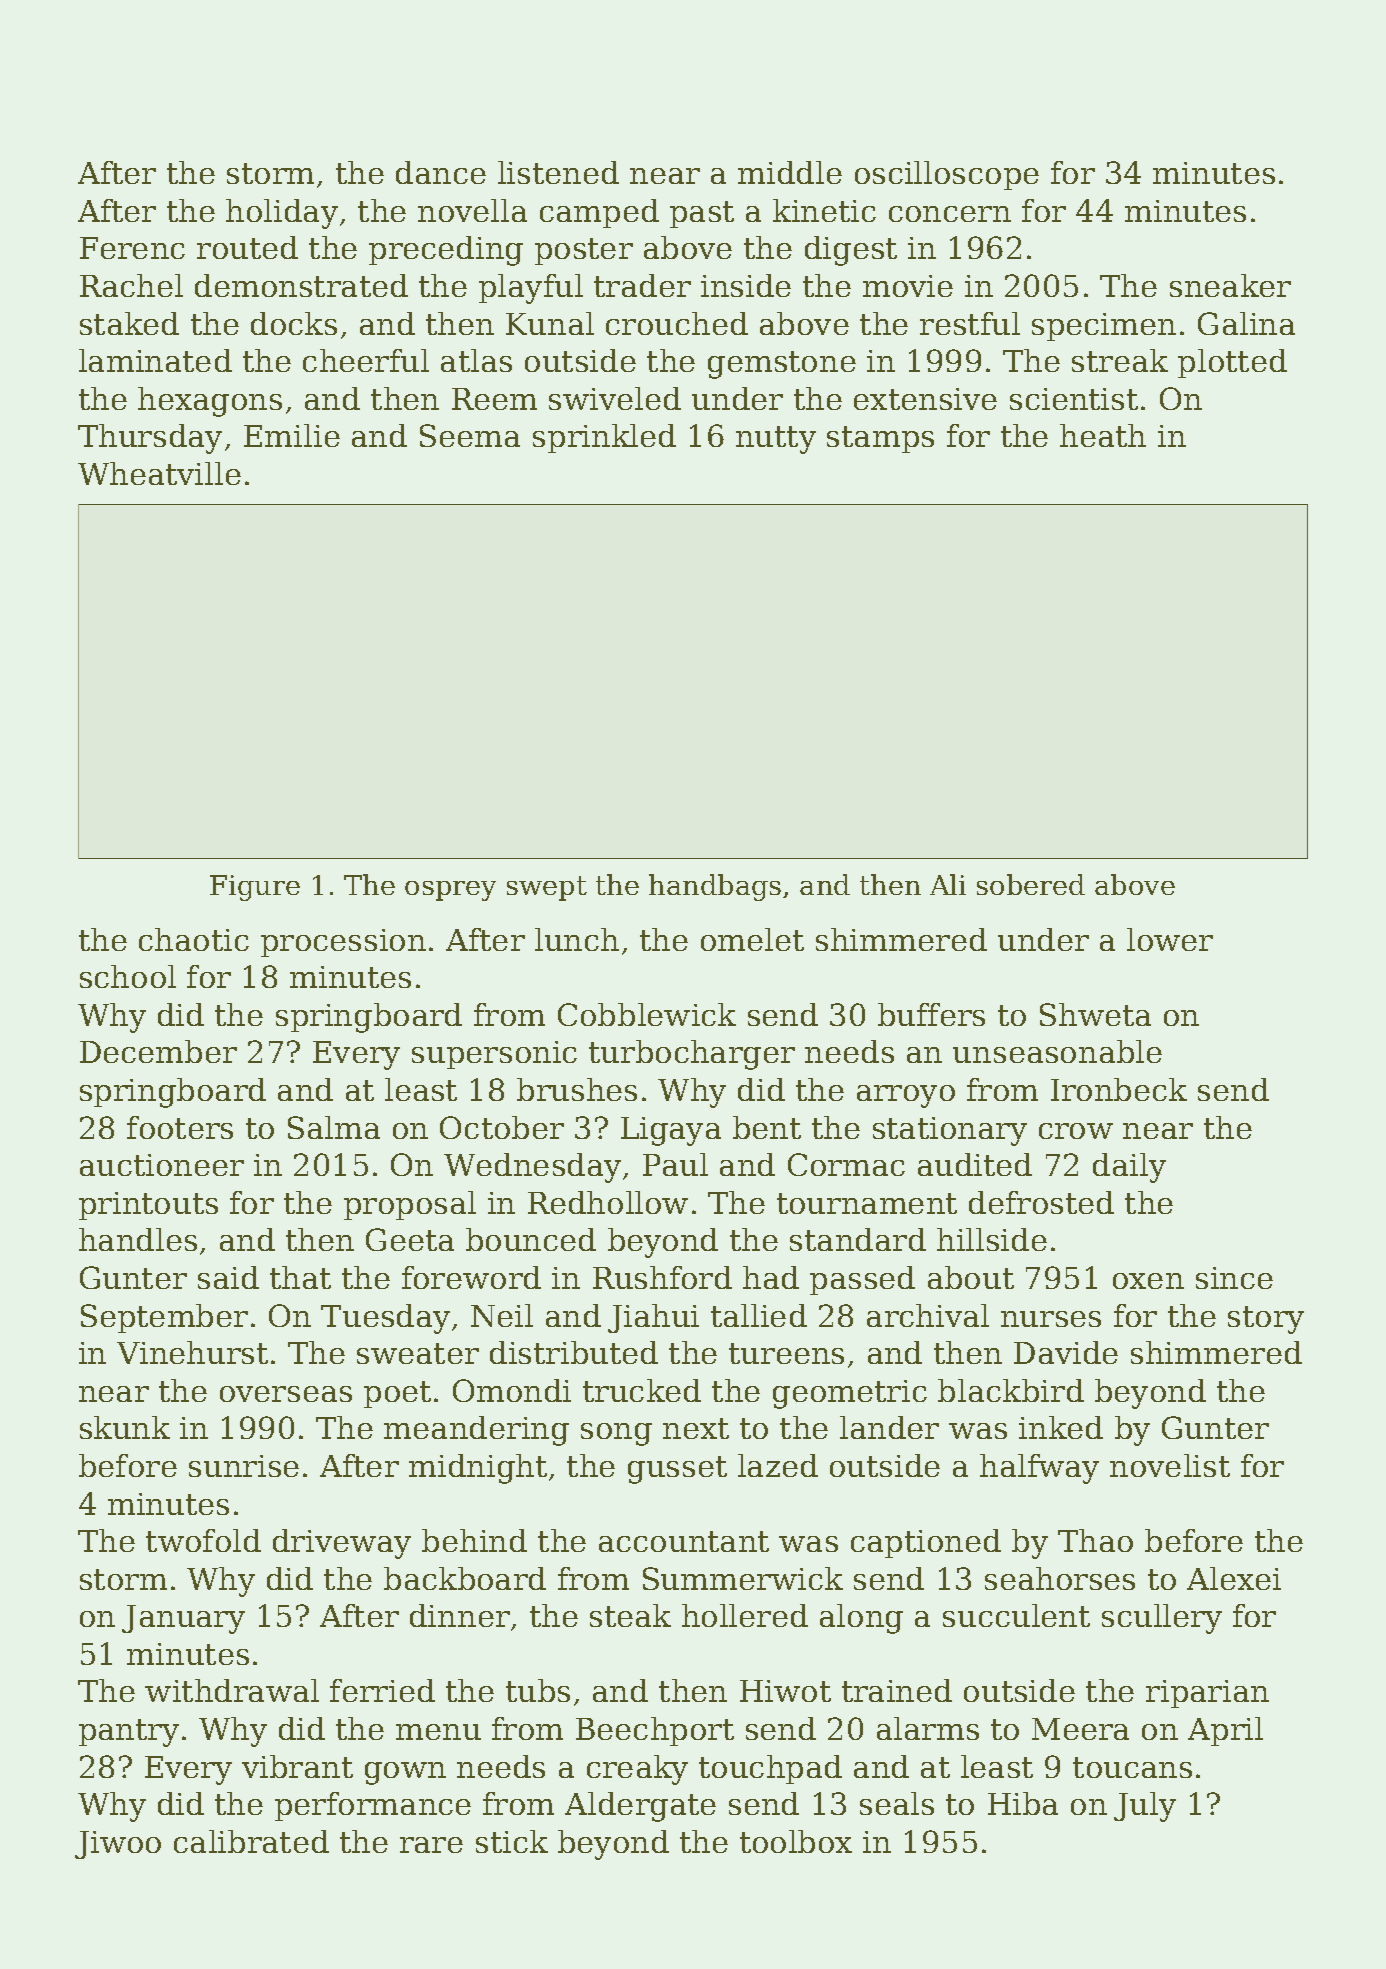 The height and width of the screenshot is (1969, 1386). What do you see at coordinates (282, 214) in the screenshot?
I see `holiday` at bounding box center [282, 214].
